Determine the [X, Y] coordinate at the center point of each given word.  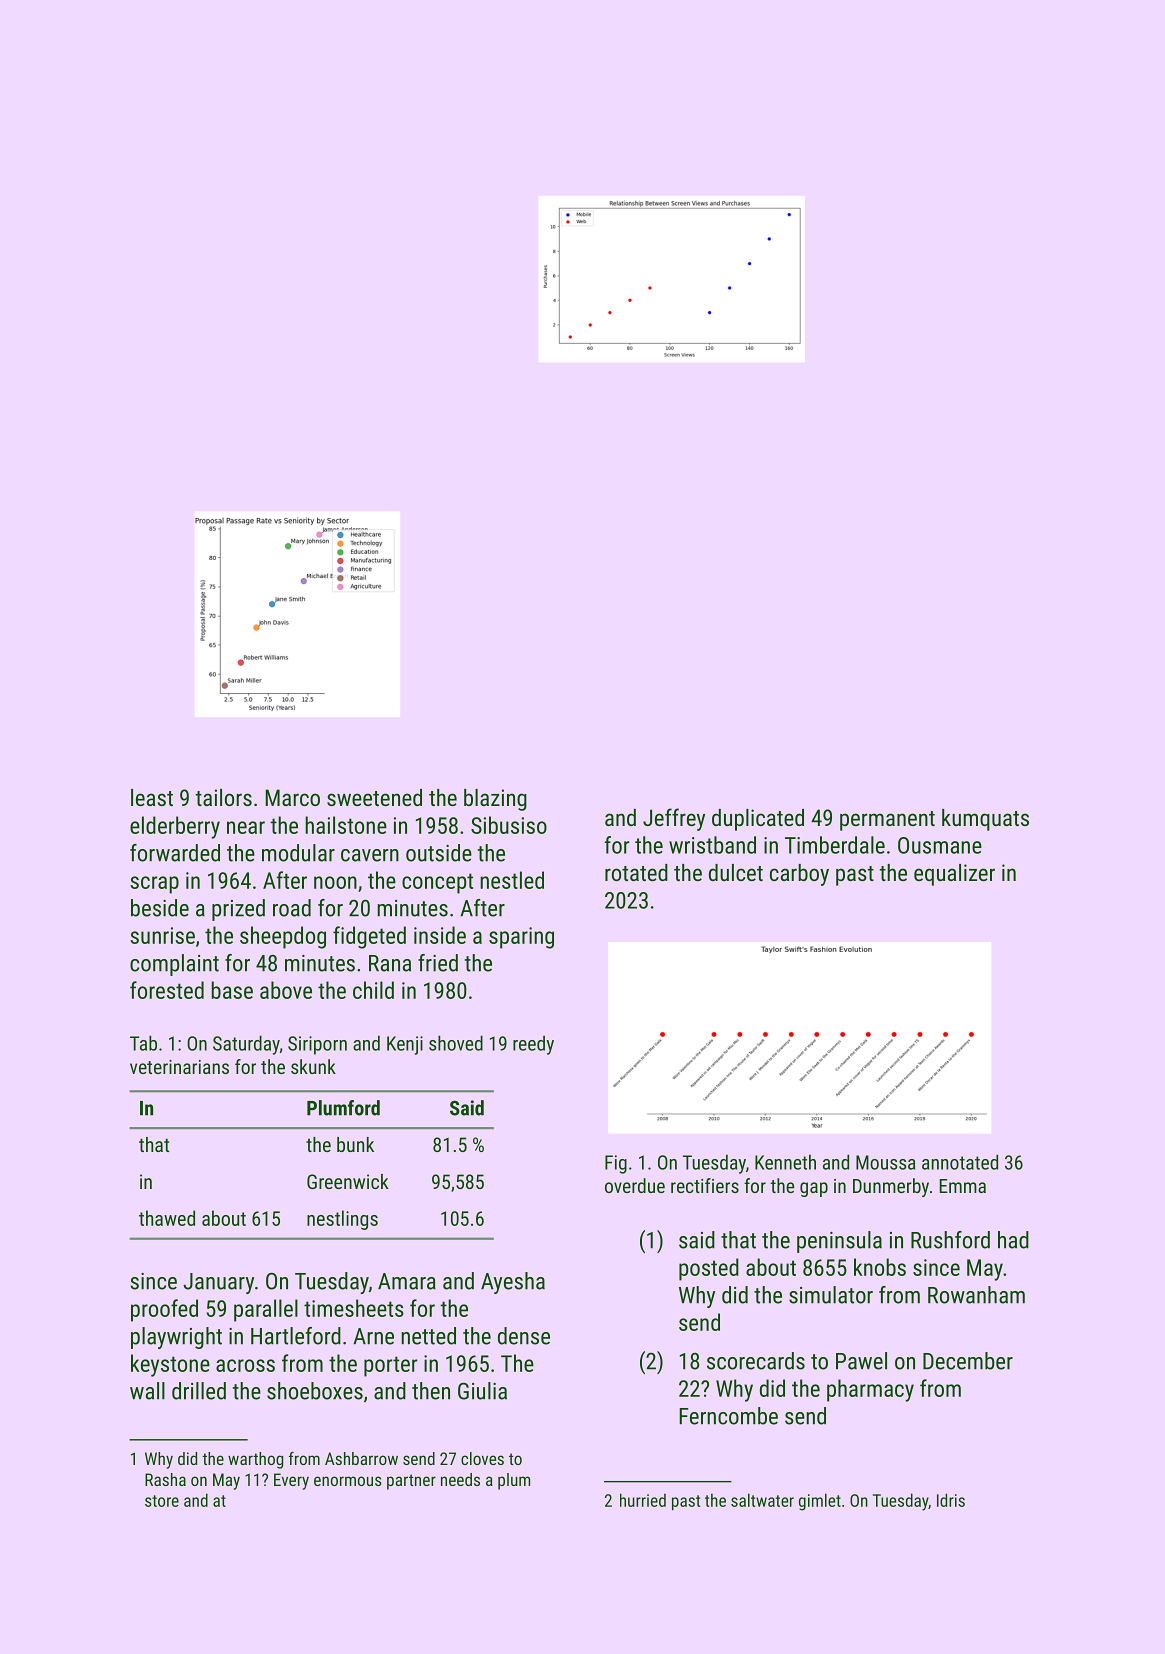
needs [460, 1479]
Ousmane [940, 845]
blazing [495, 800]
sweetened [374, 797]
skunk [313, 1066]
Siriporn [317, 1045]
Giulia [482, 1391]
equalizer [954, 875]
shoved [456, 1043]
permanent [887, 821]
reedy [533, 1045]
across [245, 1365]
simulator [831, 1295]
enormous [348, 1481]
